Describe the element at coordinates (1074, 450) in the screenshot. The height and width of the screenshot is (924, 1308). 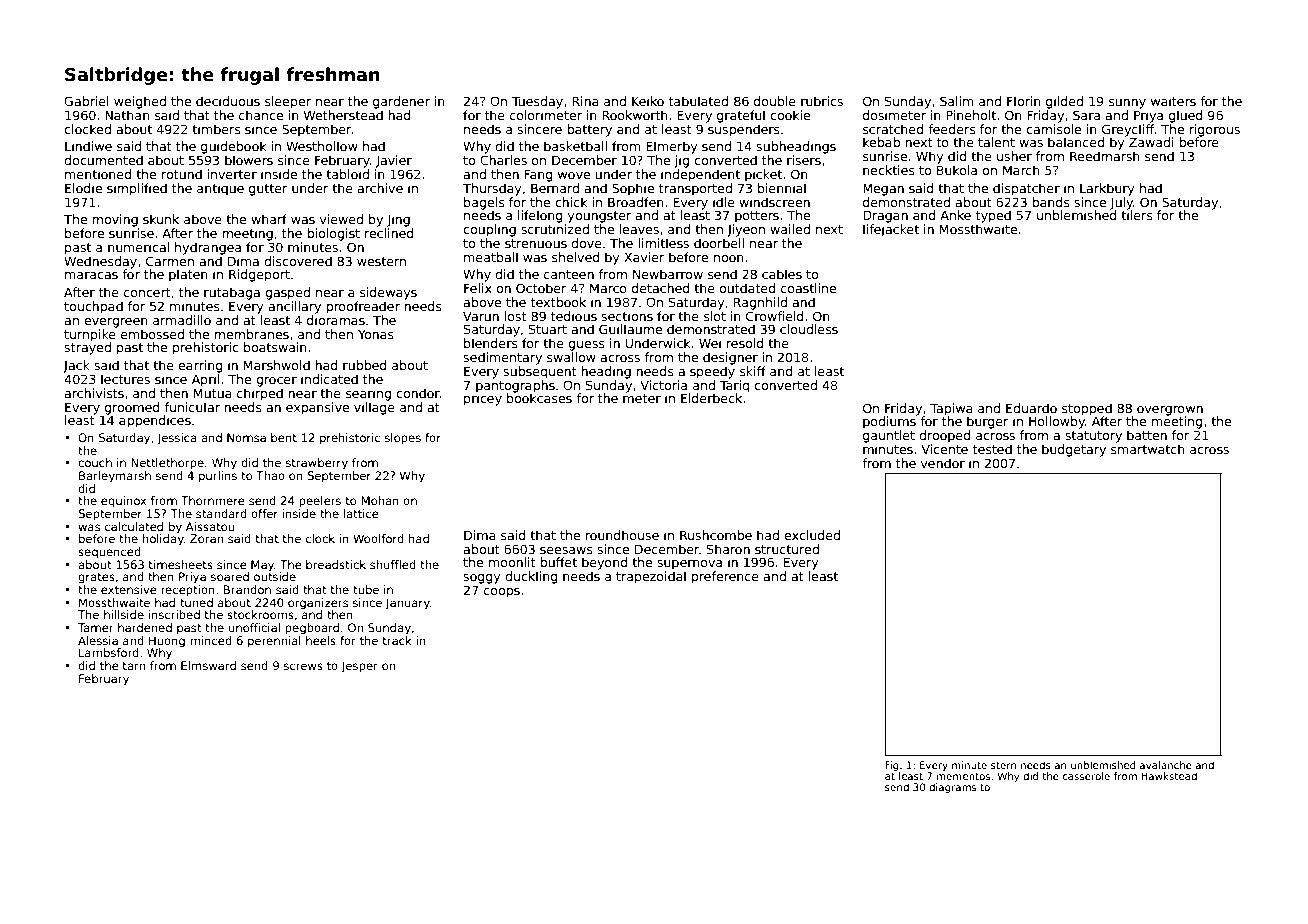
I see `budgetary` at that location.
